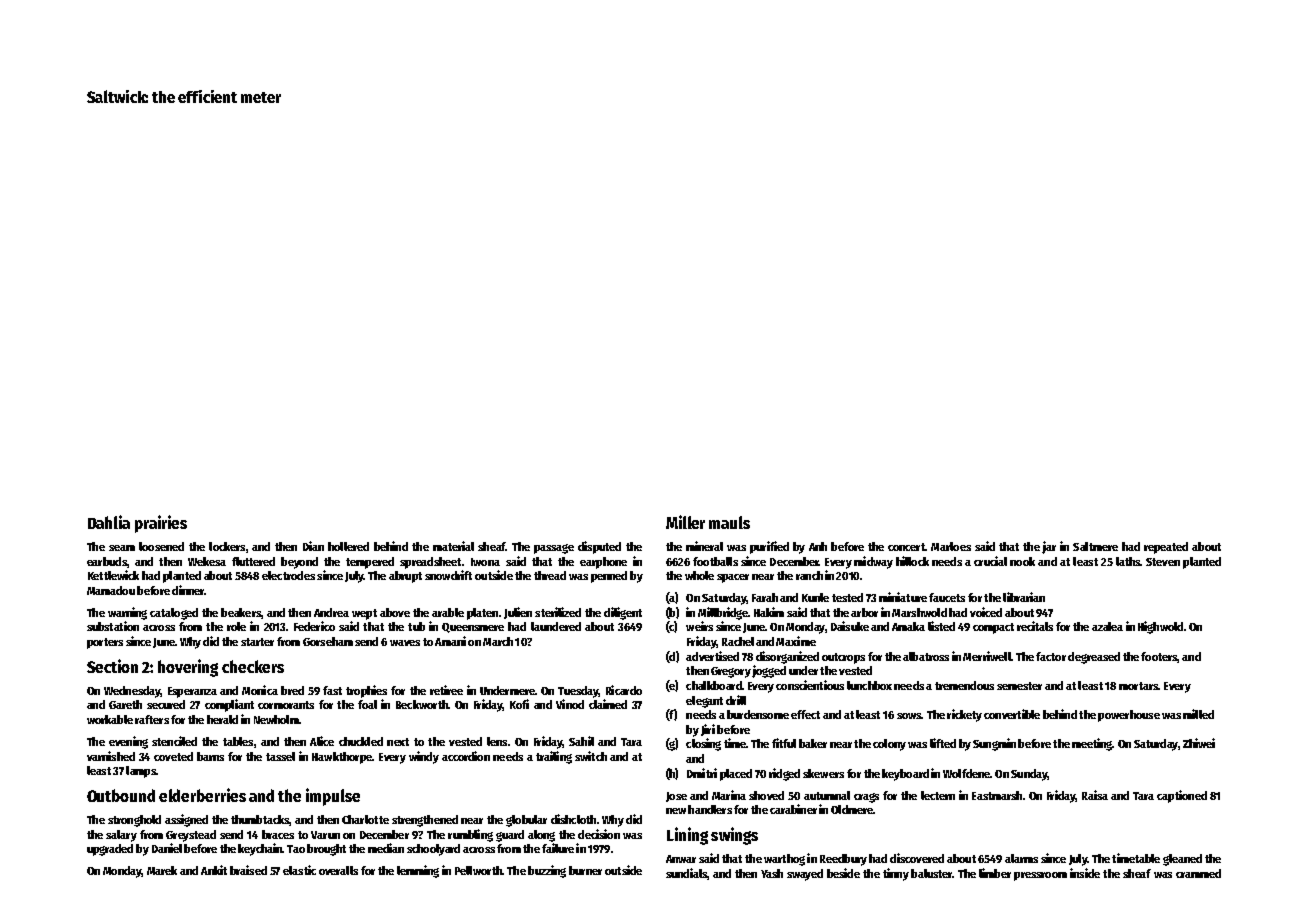  I want to click on salary, so click(121, 836).
